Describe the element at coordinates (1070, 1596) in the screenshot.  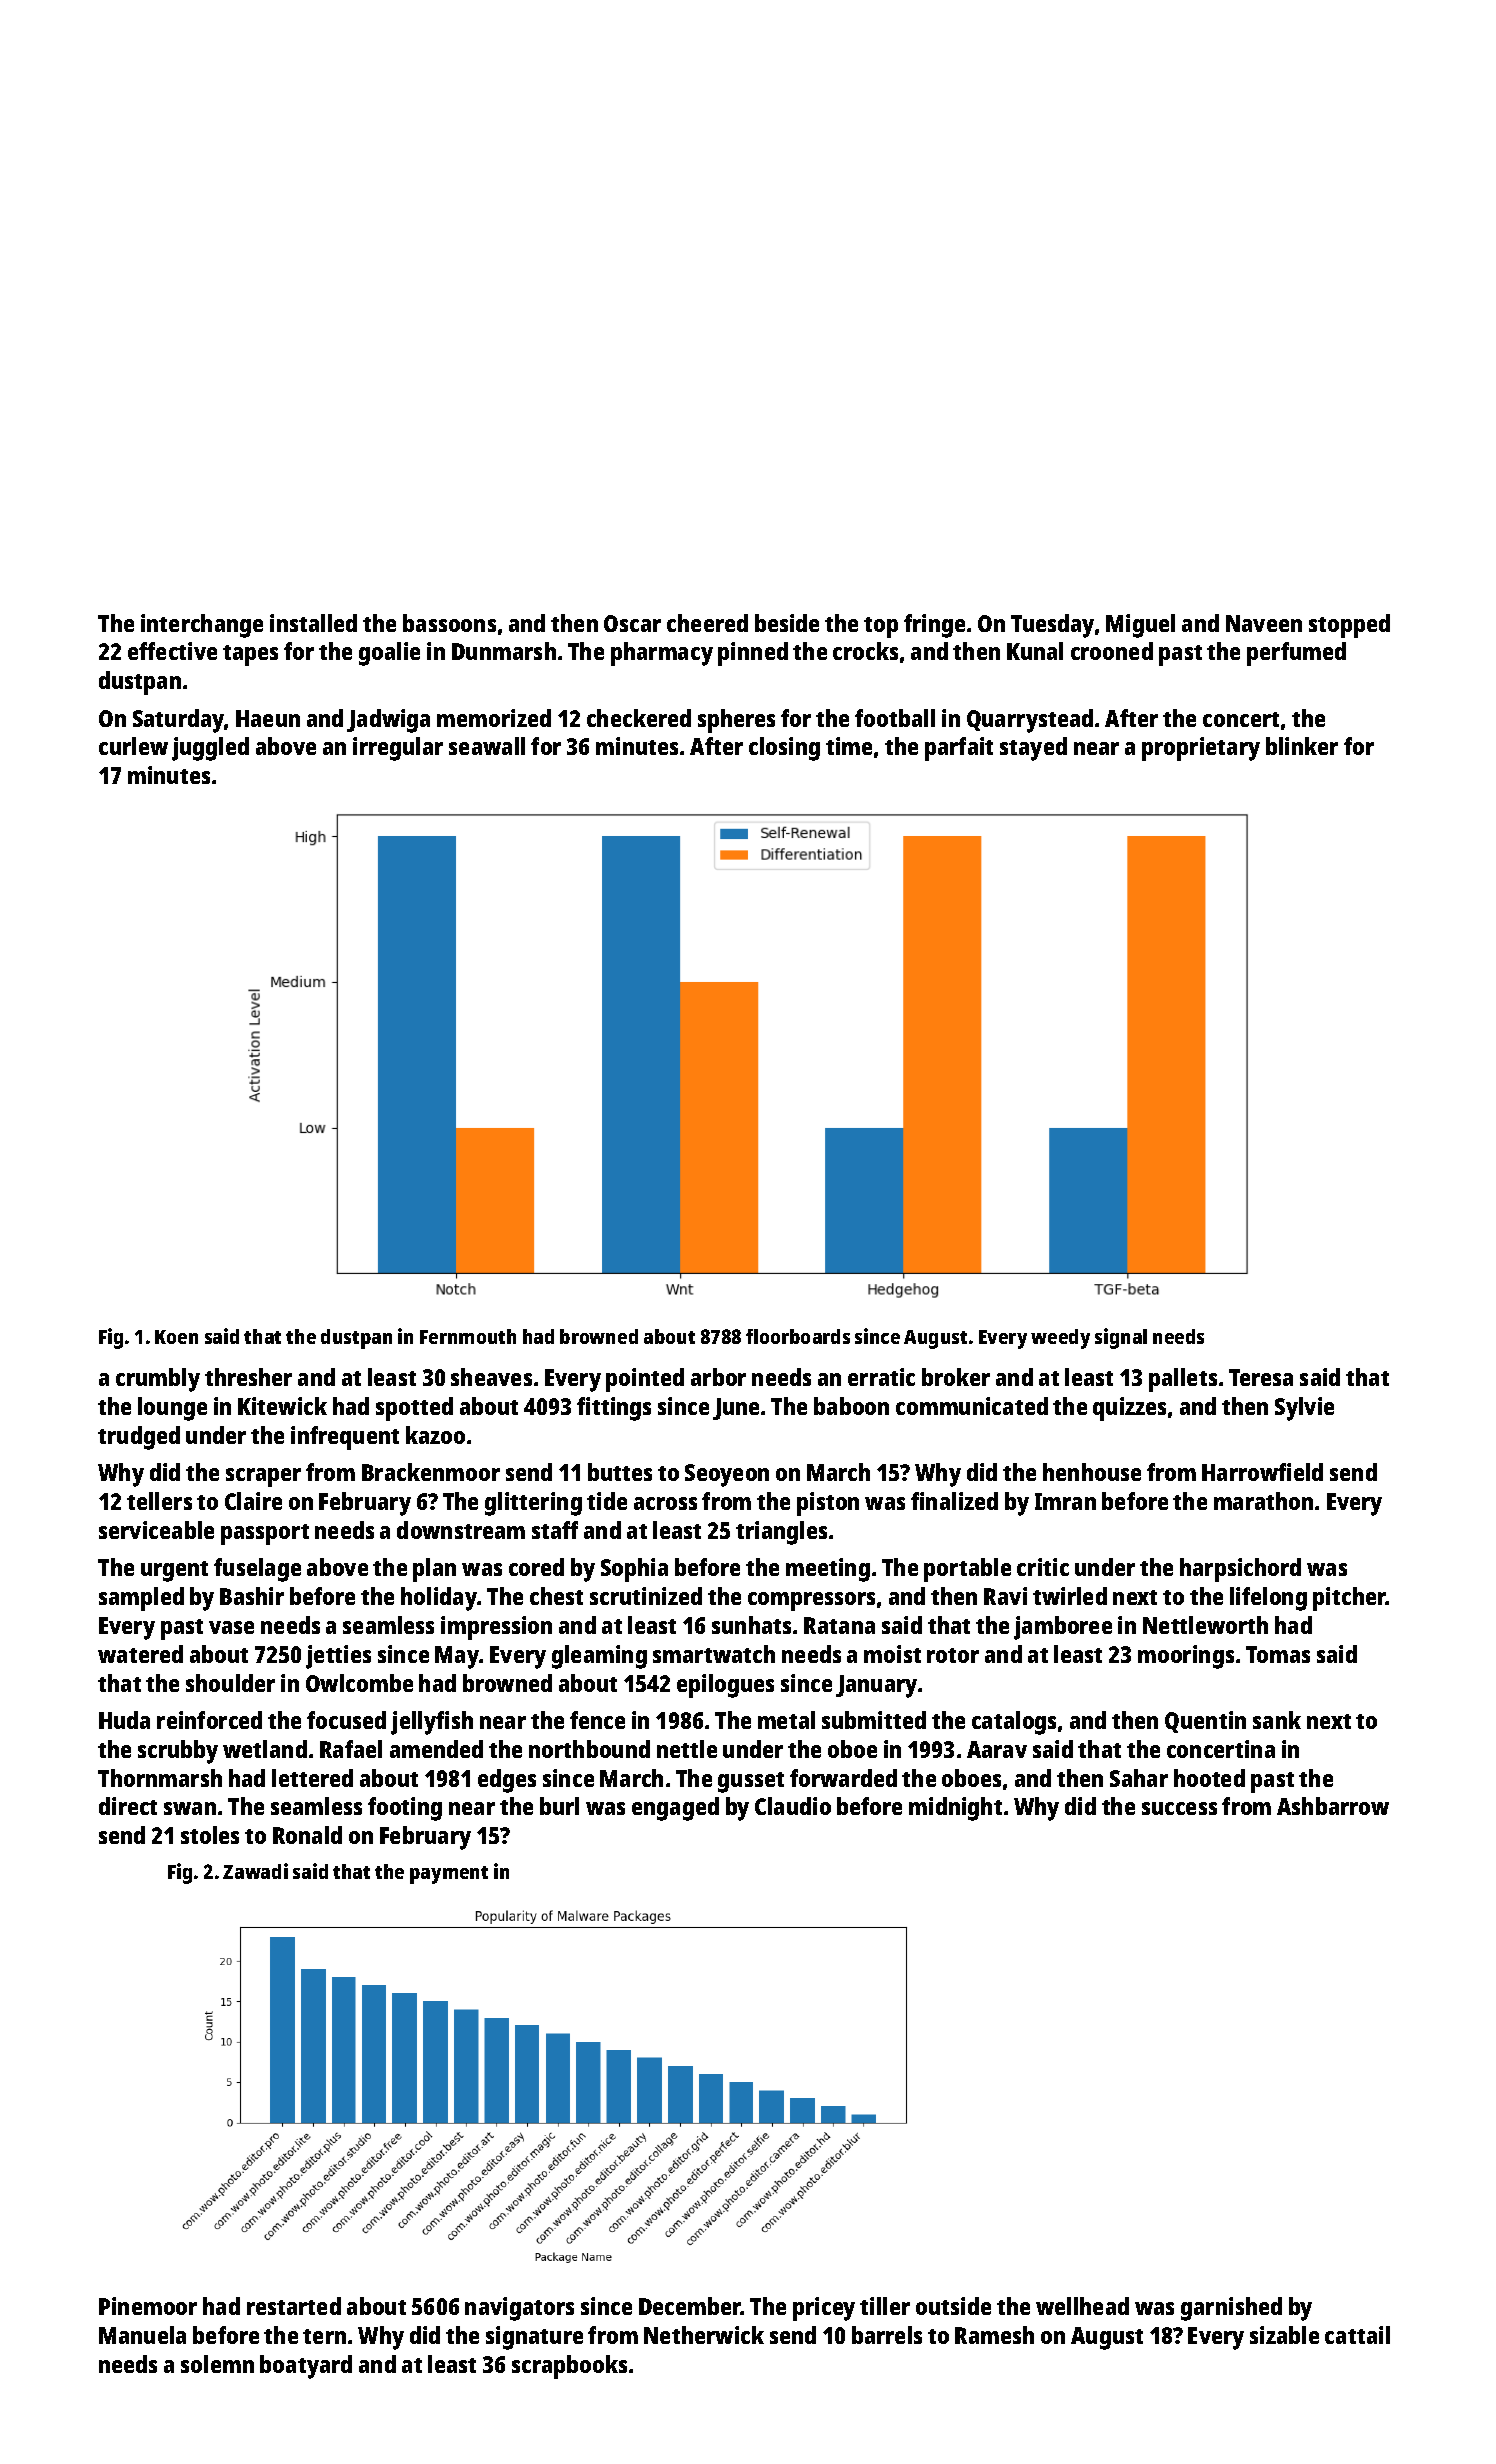
I see `twirled` at that location.
